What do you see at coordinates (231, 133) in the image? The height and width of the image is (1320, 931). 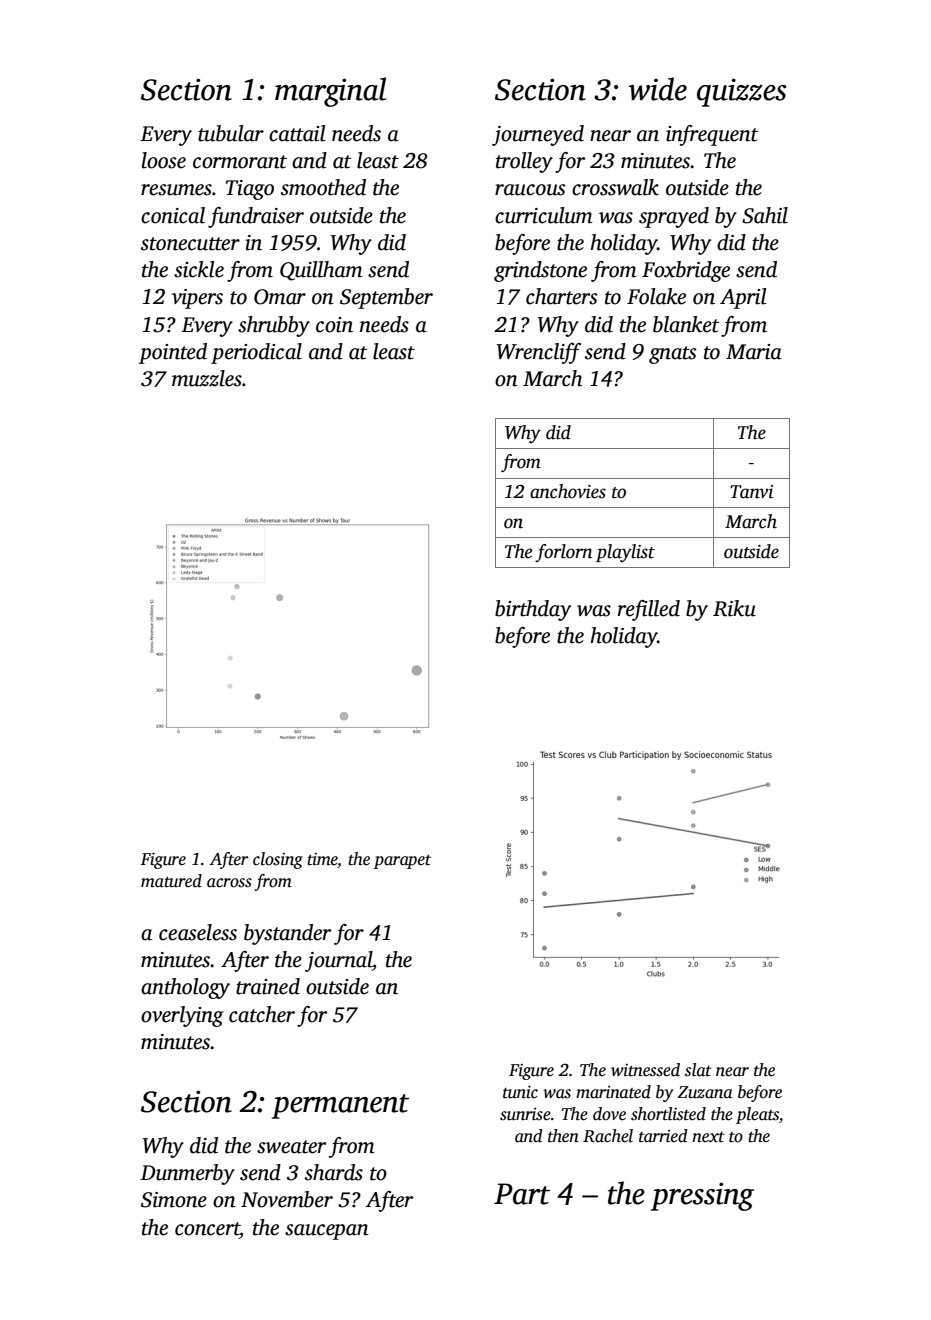 I see `tubular` at bounding box center [231, 133].
